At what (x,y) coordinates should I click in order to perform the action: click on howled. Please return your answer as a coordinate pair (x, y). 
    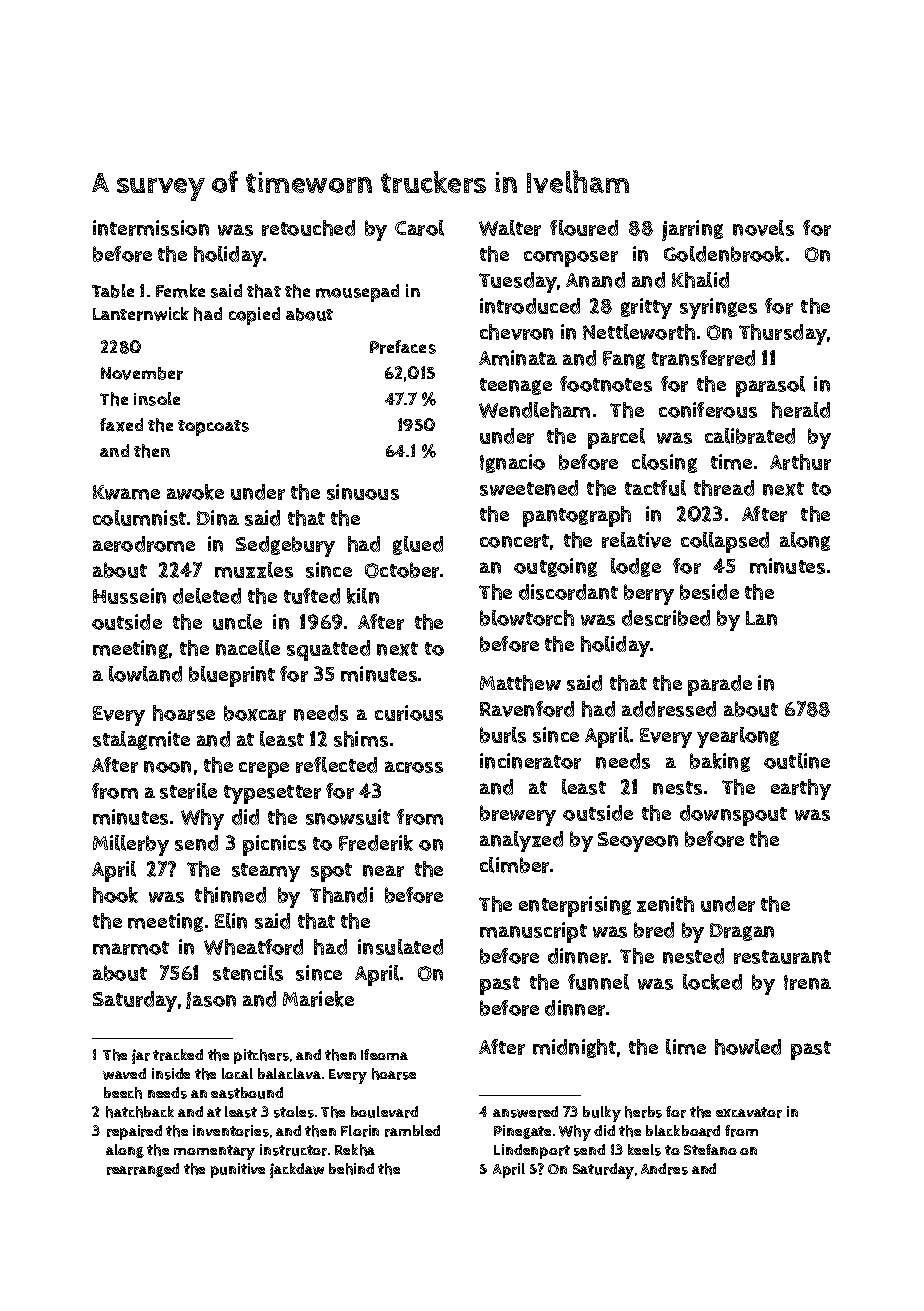
    Looking at the image, I should click on (748, 1047).
